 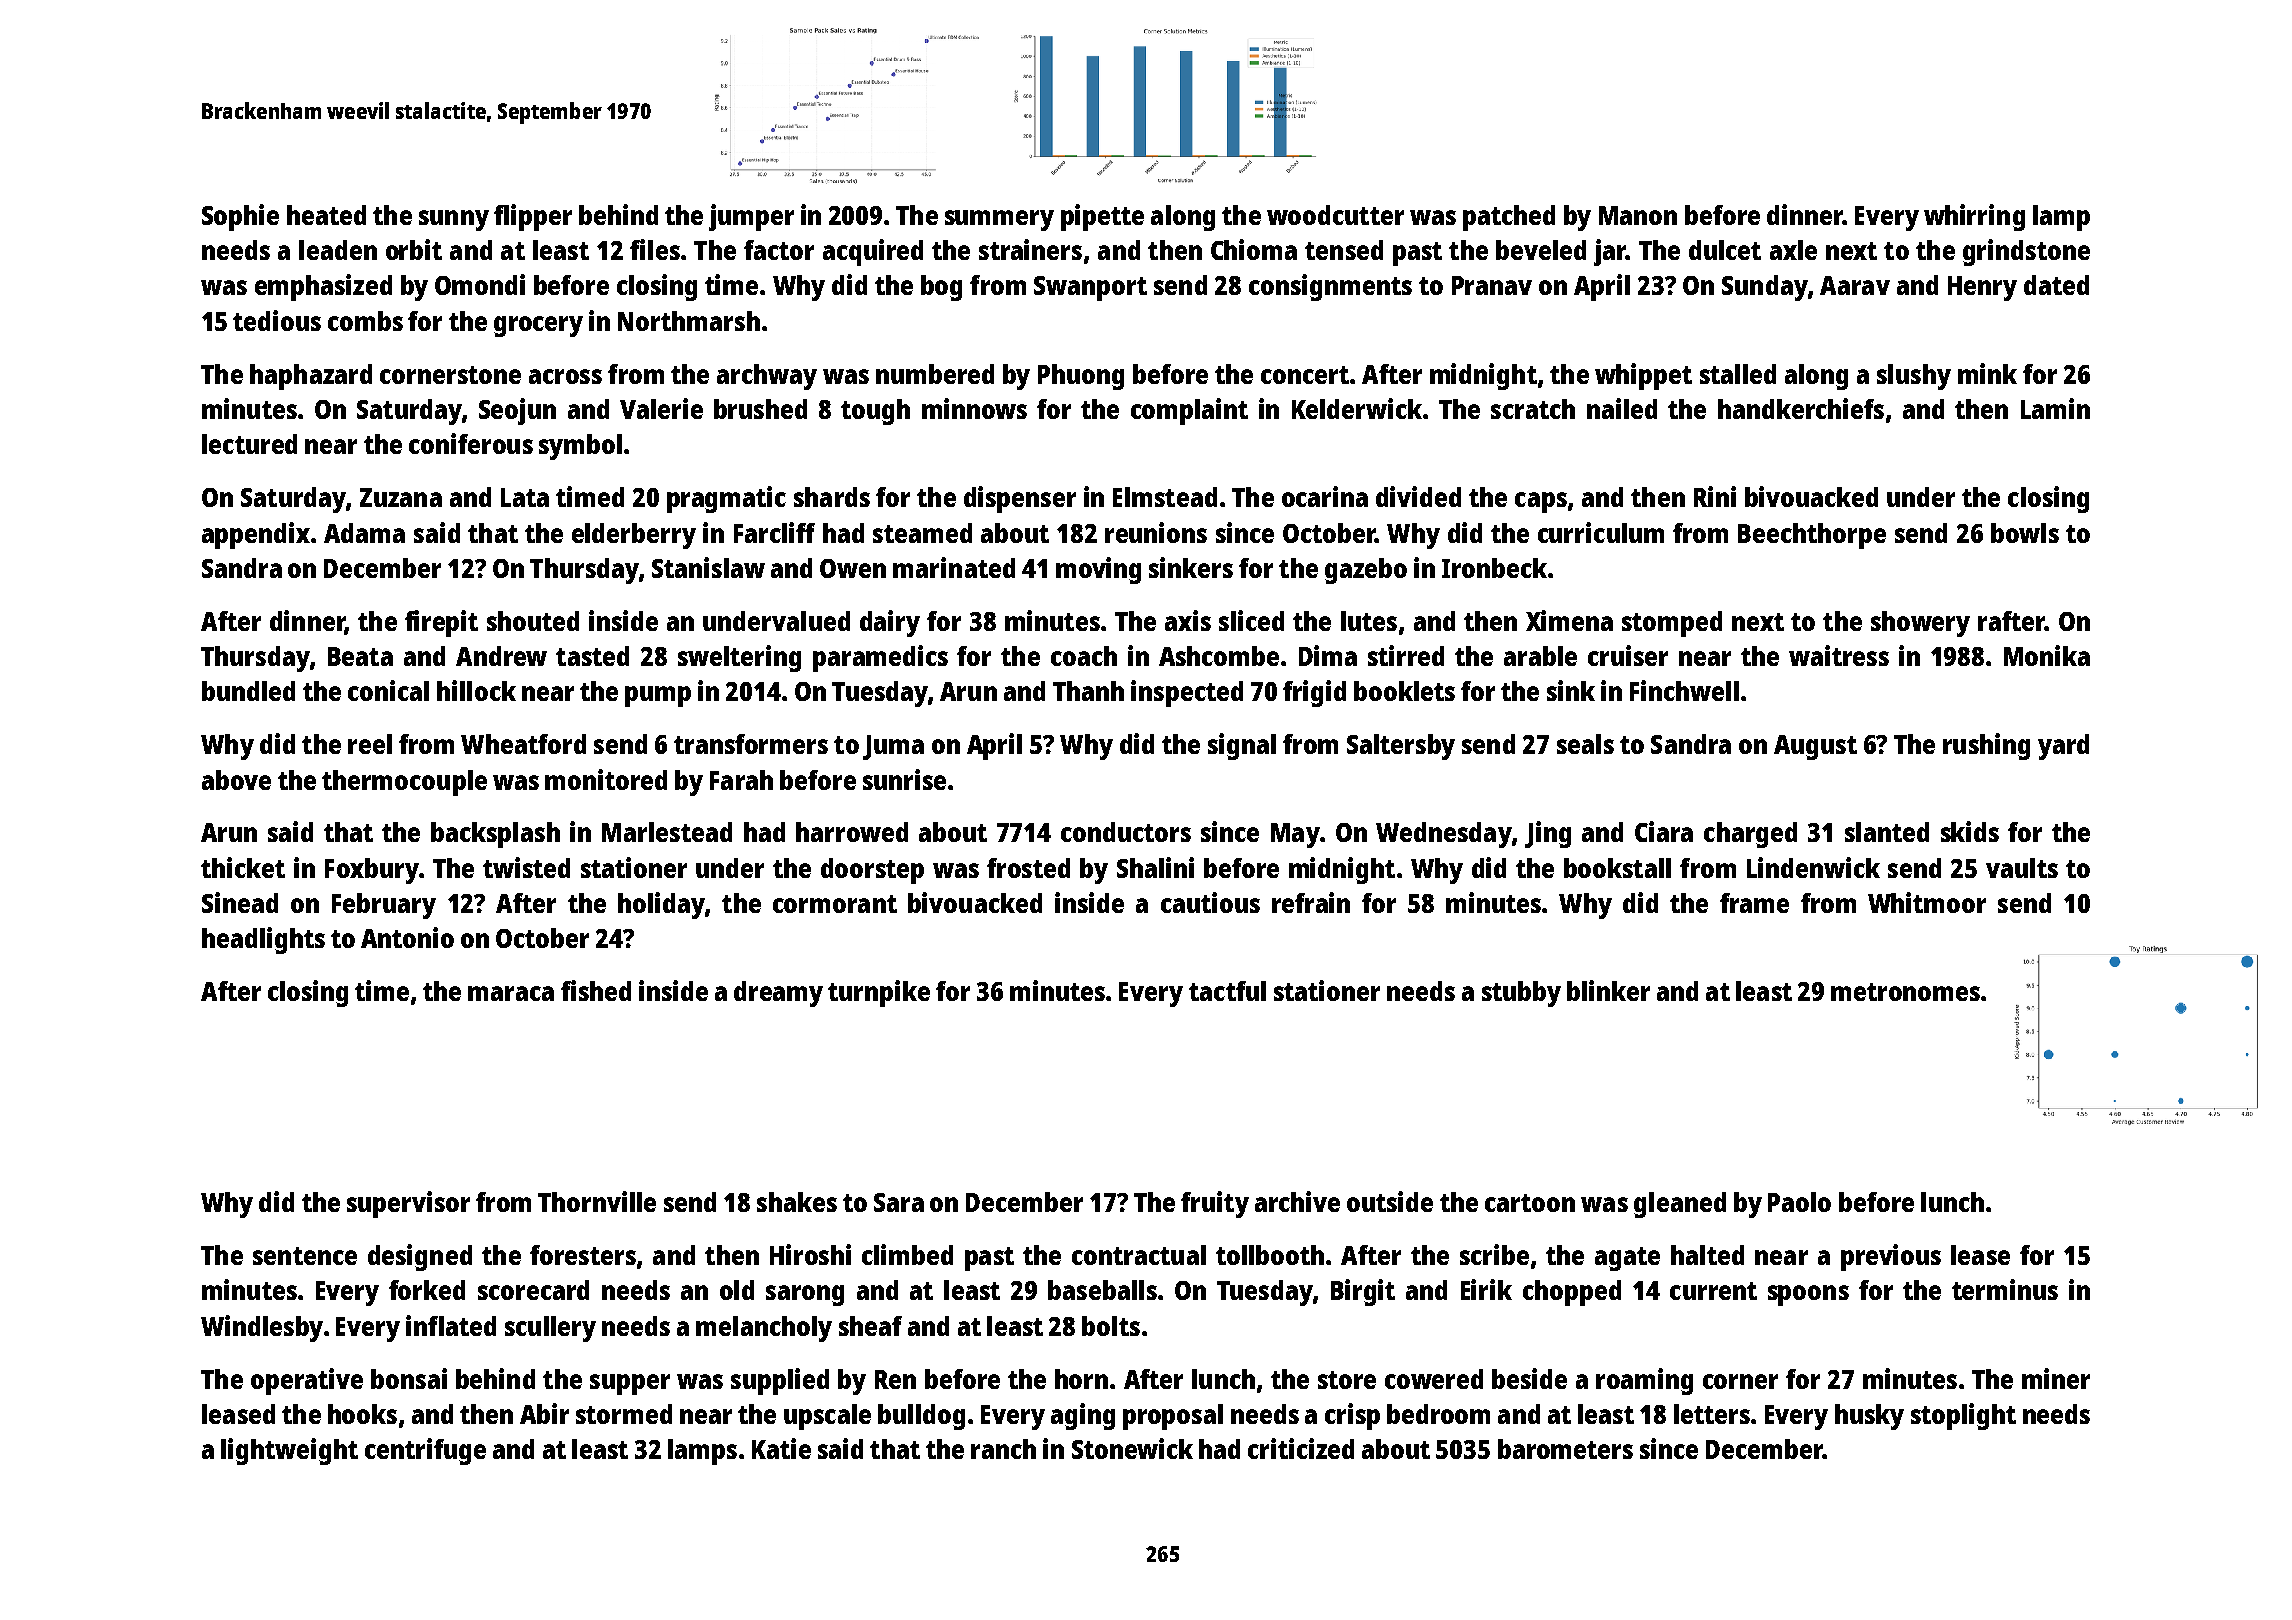 I want to click on Lindenwick, so click(x=1813, y=867).
